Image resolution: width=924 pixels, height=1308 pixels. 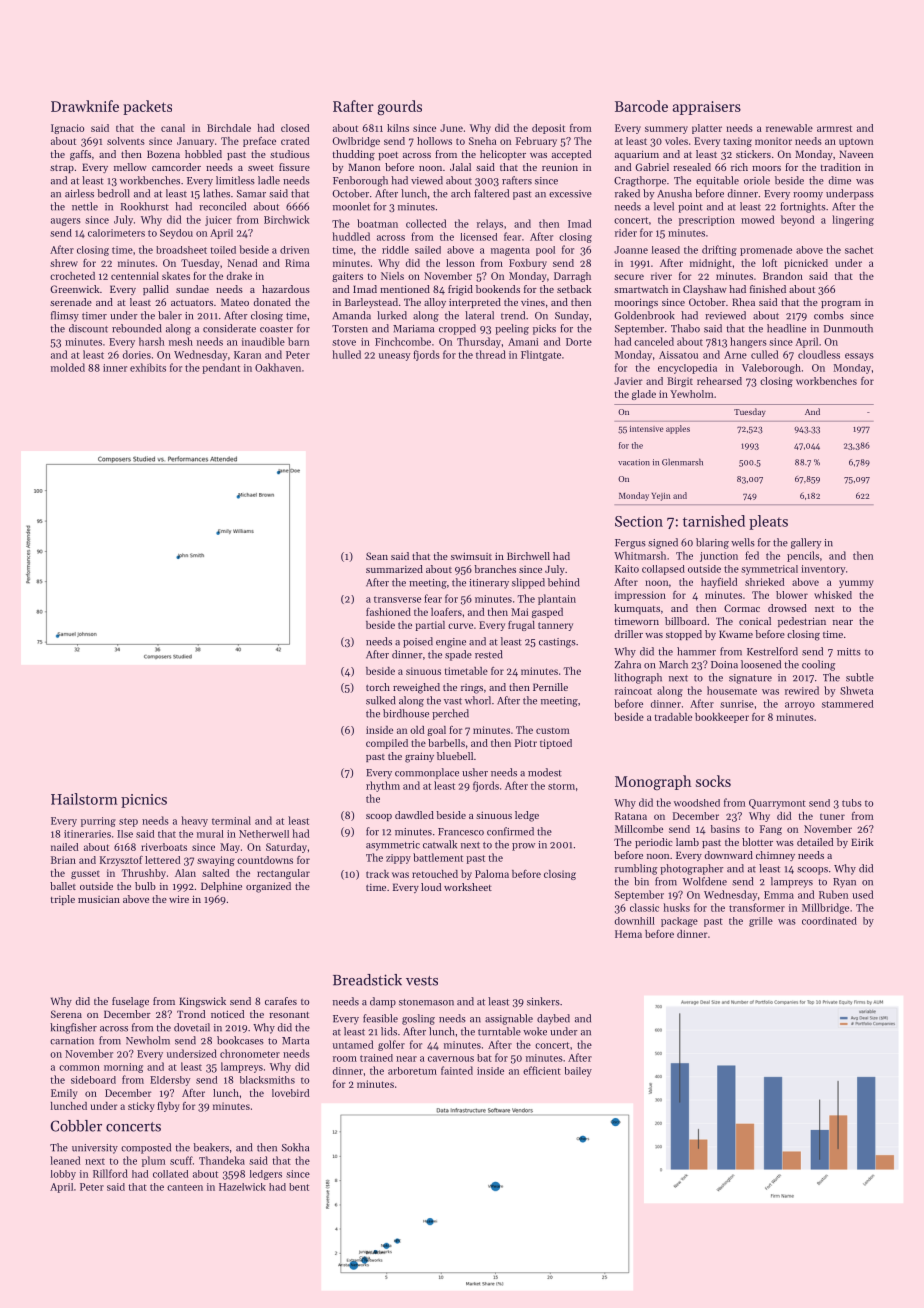 What do you see at coordinates (394, 357) in the document?
I see `uneasy` at bounding box center [394, 357].
